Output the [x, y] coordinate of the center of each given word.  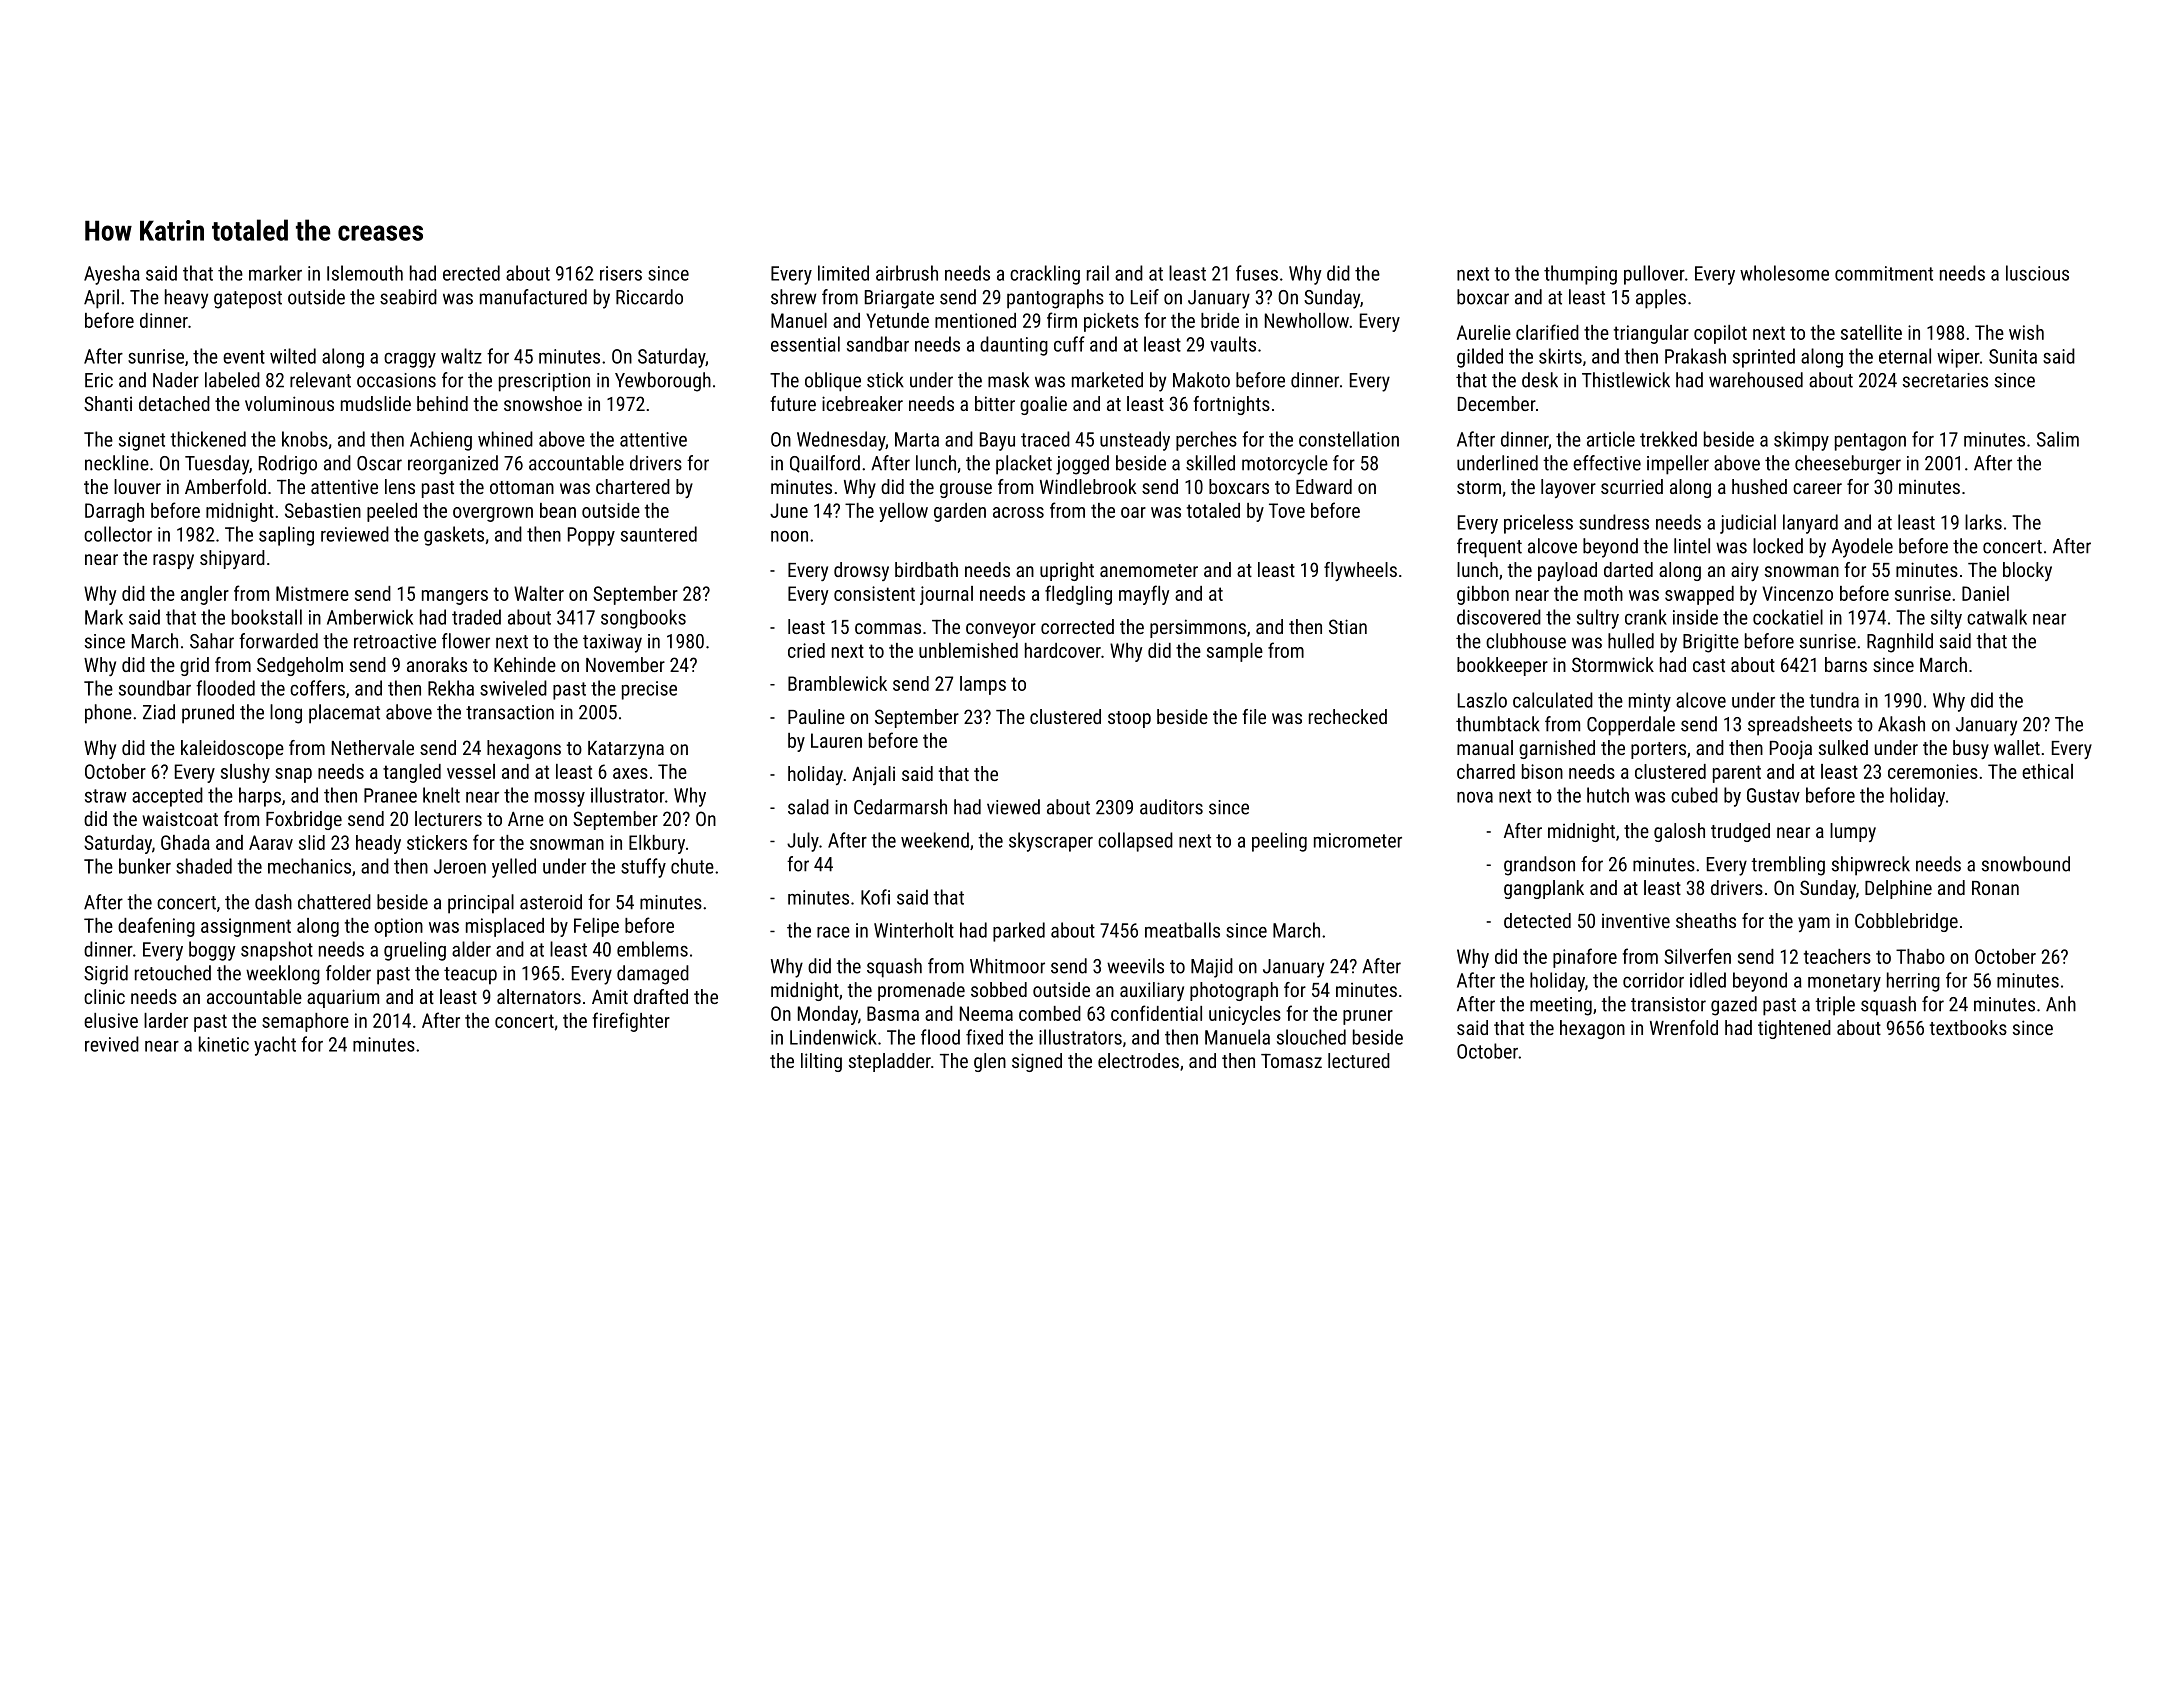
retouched [173, 973]
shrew [794, 297]
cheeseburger [1848, 465]
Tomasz [1291, 1060]
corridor [1653, 980]
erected [471, 273]
